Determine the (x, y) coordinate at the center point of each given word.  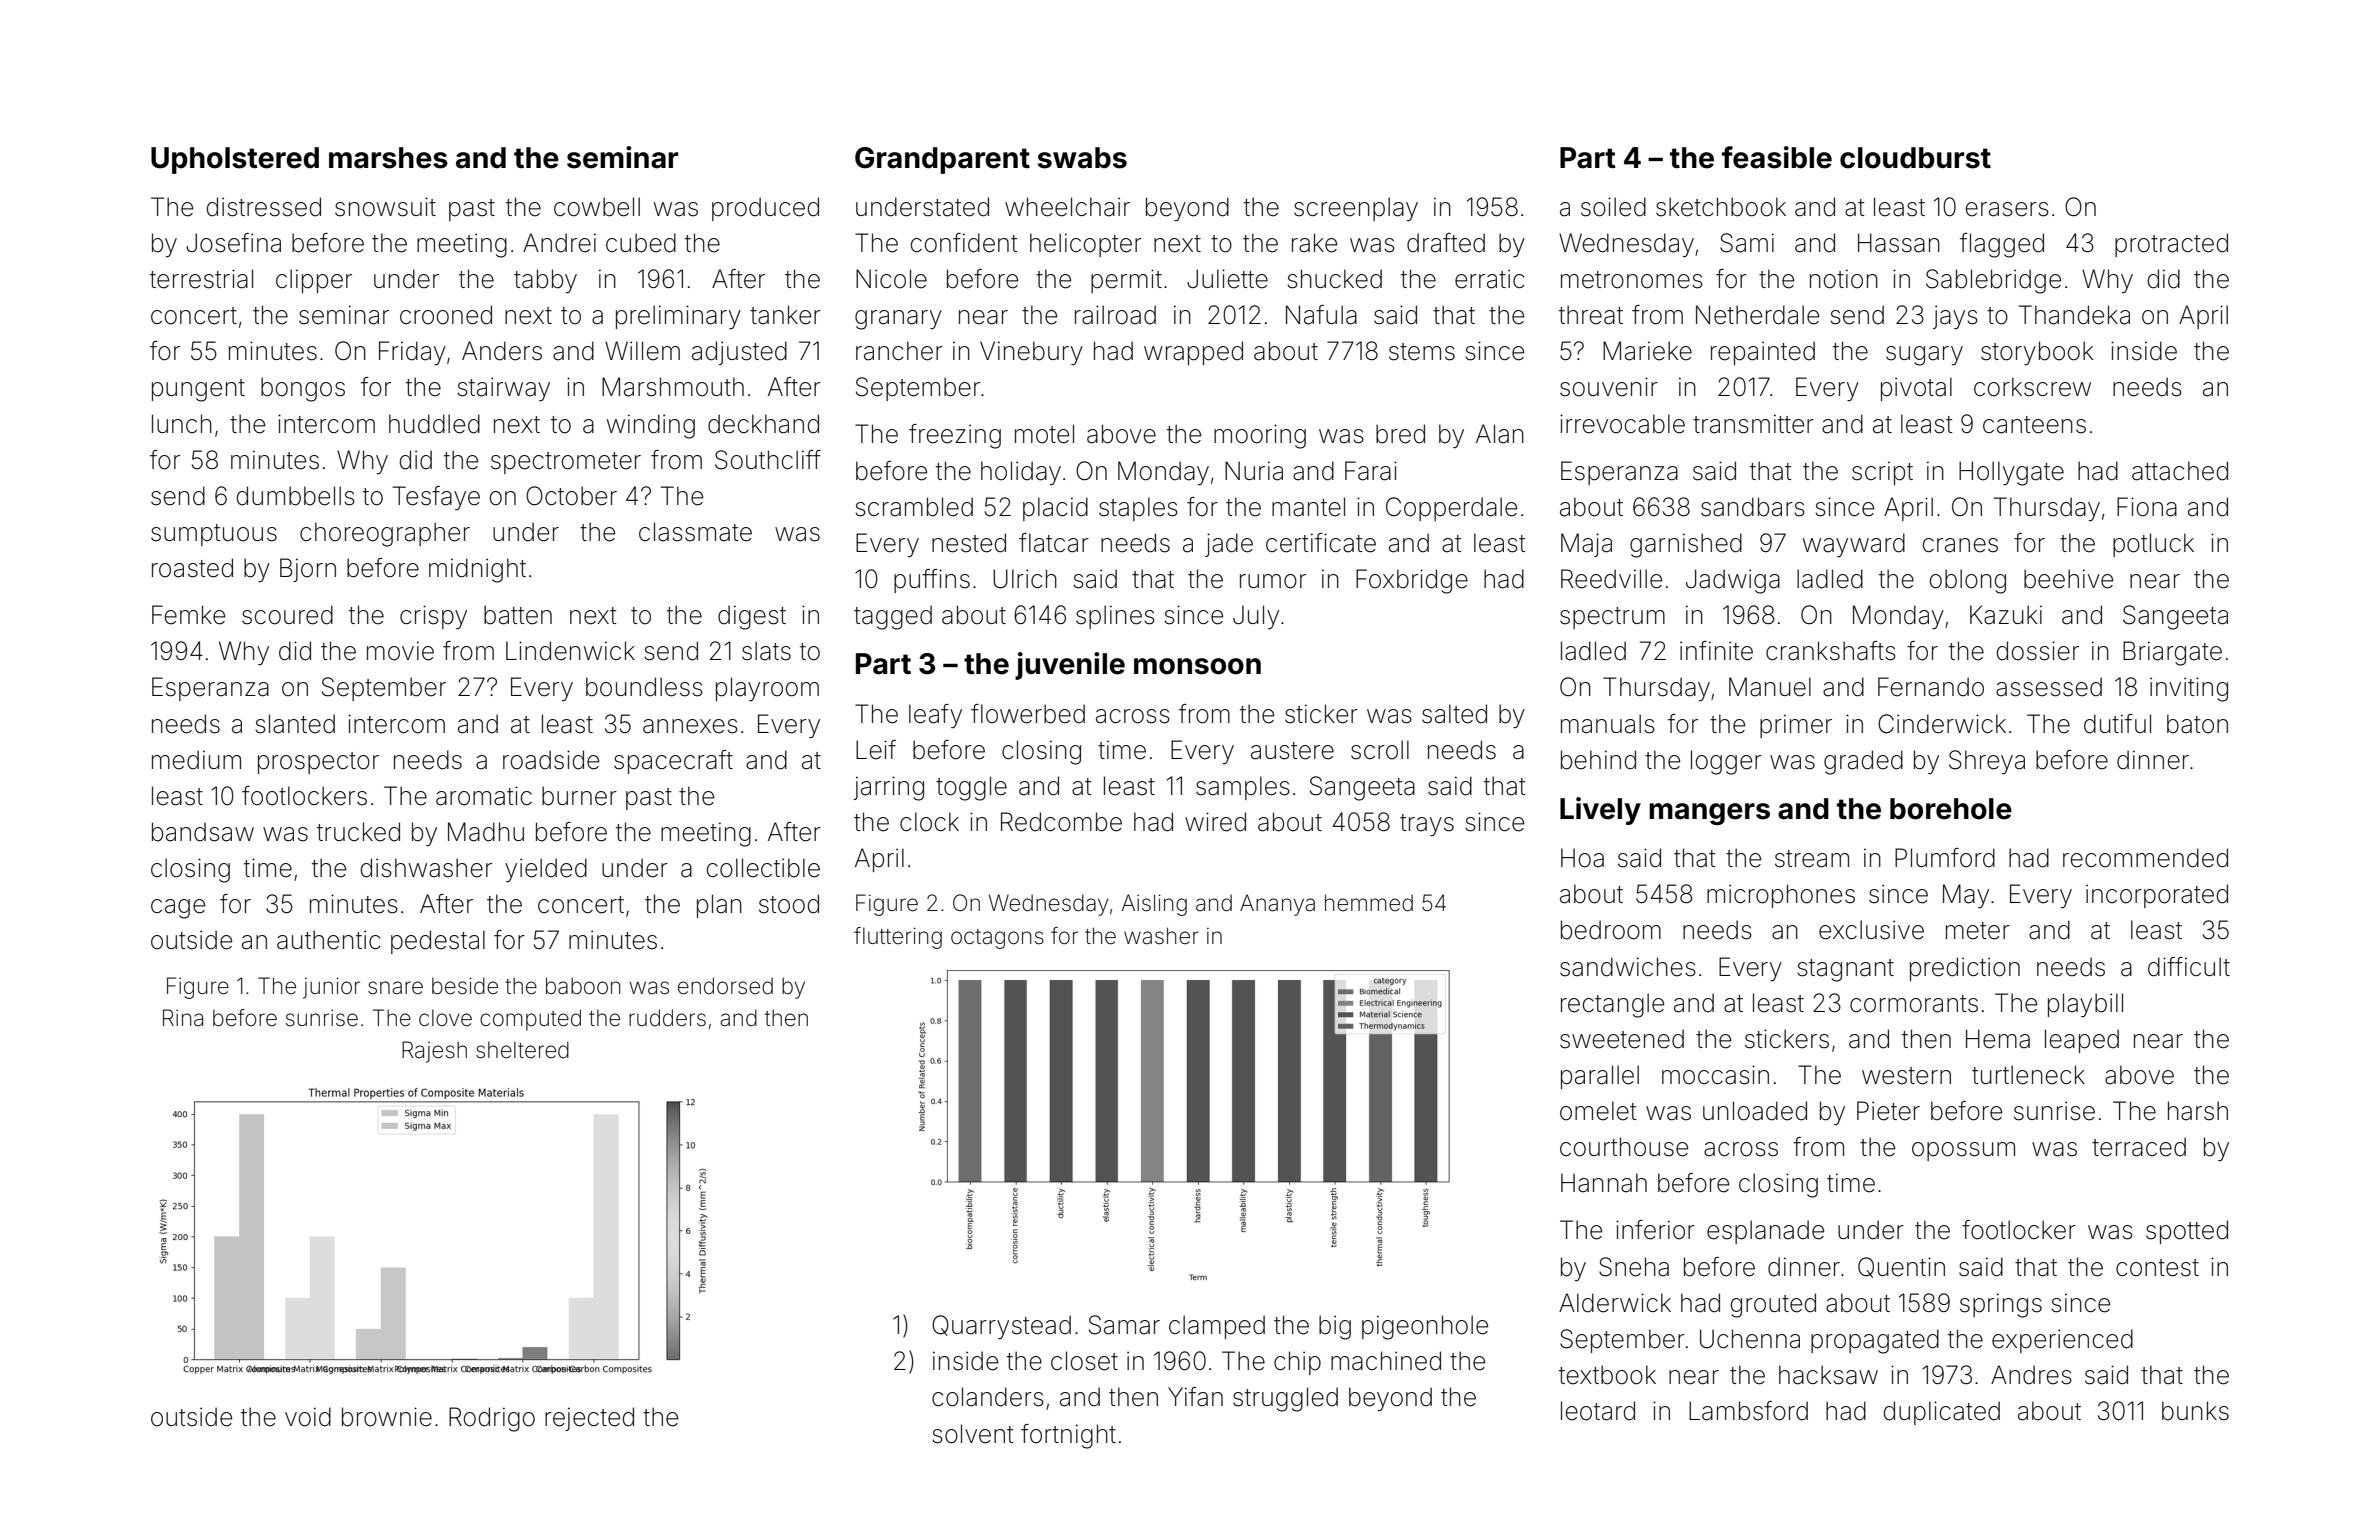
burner (579, 796)
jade (1229, 545)
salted (1454, 714)
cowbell (597, 207)
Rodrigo (492, 1419)
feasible (1777, 157)
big (1335, 1327)
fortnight (1068, 1436)
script (1882, 473)
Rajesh (434, 1052)
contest (2157, 1268)
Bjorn (308, 570)
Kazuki (2006, 615)
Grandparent (942, 160)
